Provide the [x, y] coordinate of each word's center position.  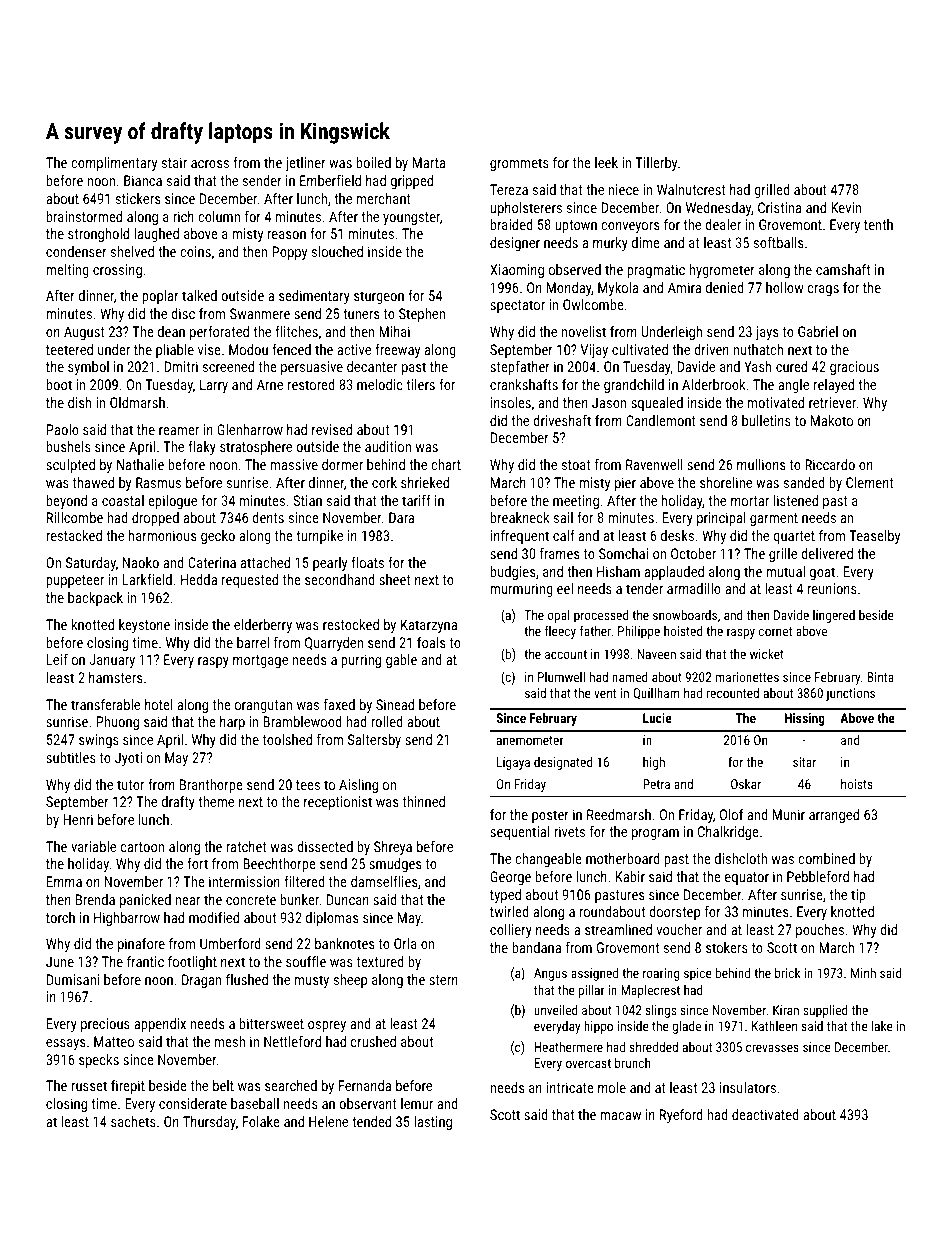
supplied [825, 1011]
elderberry [263, 626]
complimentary [114, 164]
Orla [405, 943]
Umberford [230, 943]
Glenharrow [250, 429]
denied [725, 287]
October [693, 553]
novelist [584, 331]
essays [65, 1044]
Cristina [779, 207]
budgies [512, 573]
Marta [429, 162]
